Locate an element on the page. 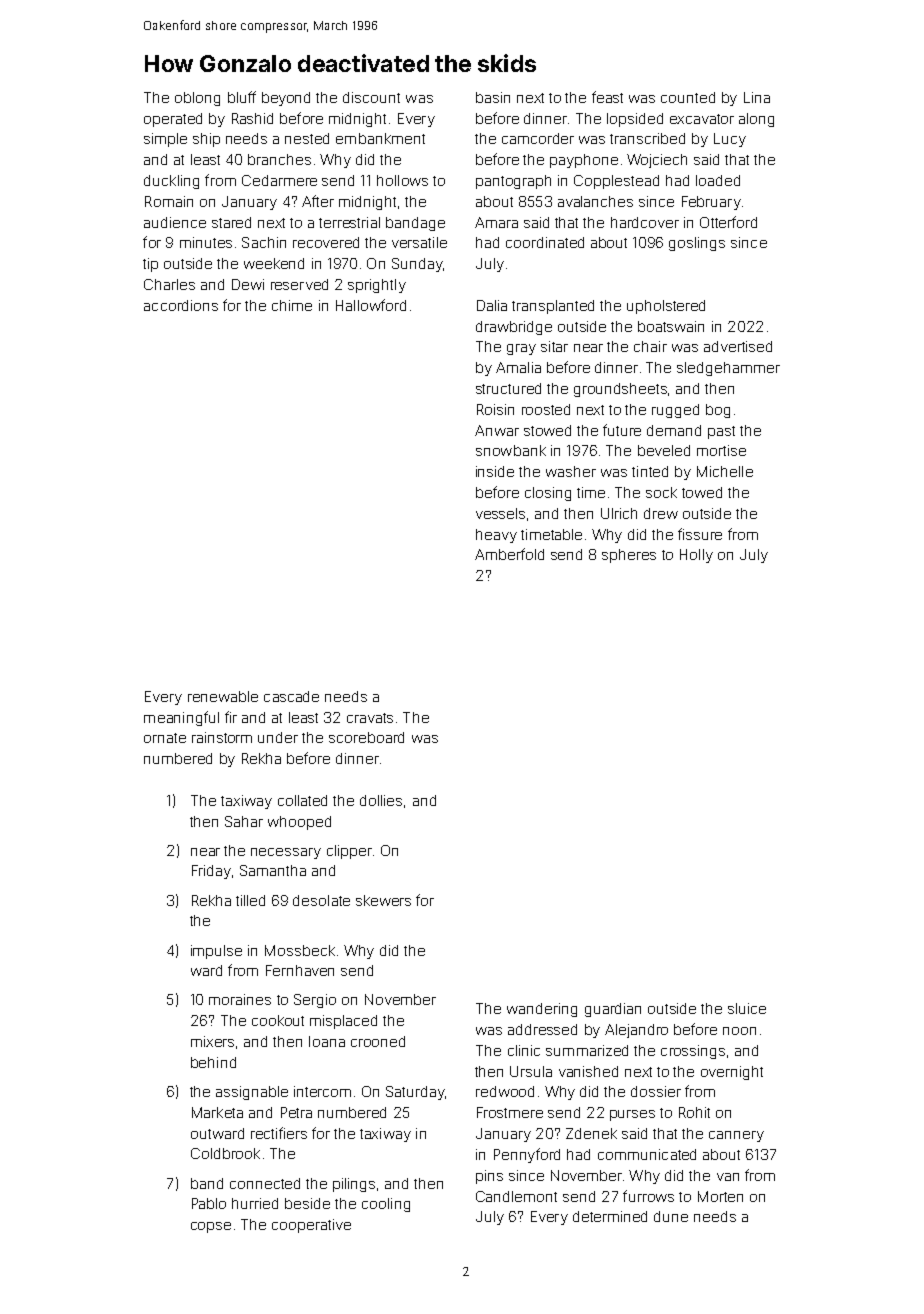 The width and height of the page is (924, 1314). basin is located at coordinates (493, 97).
